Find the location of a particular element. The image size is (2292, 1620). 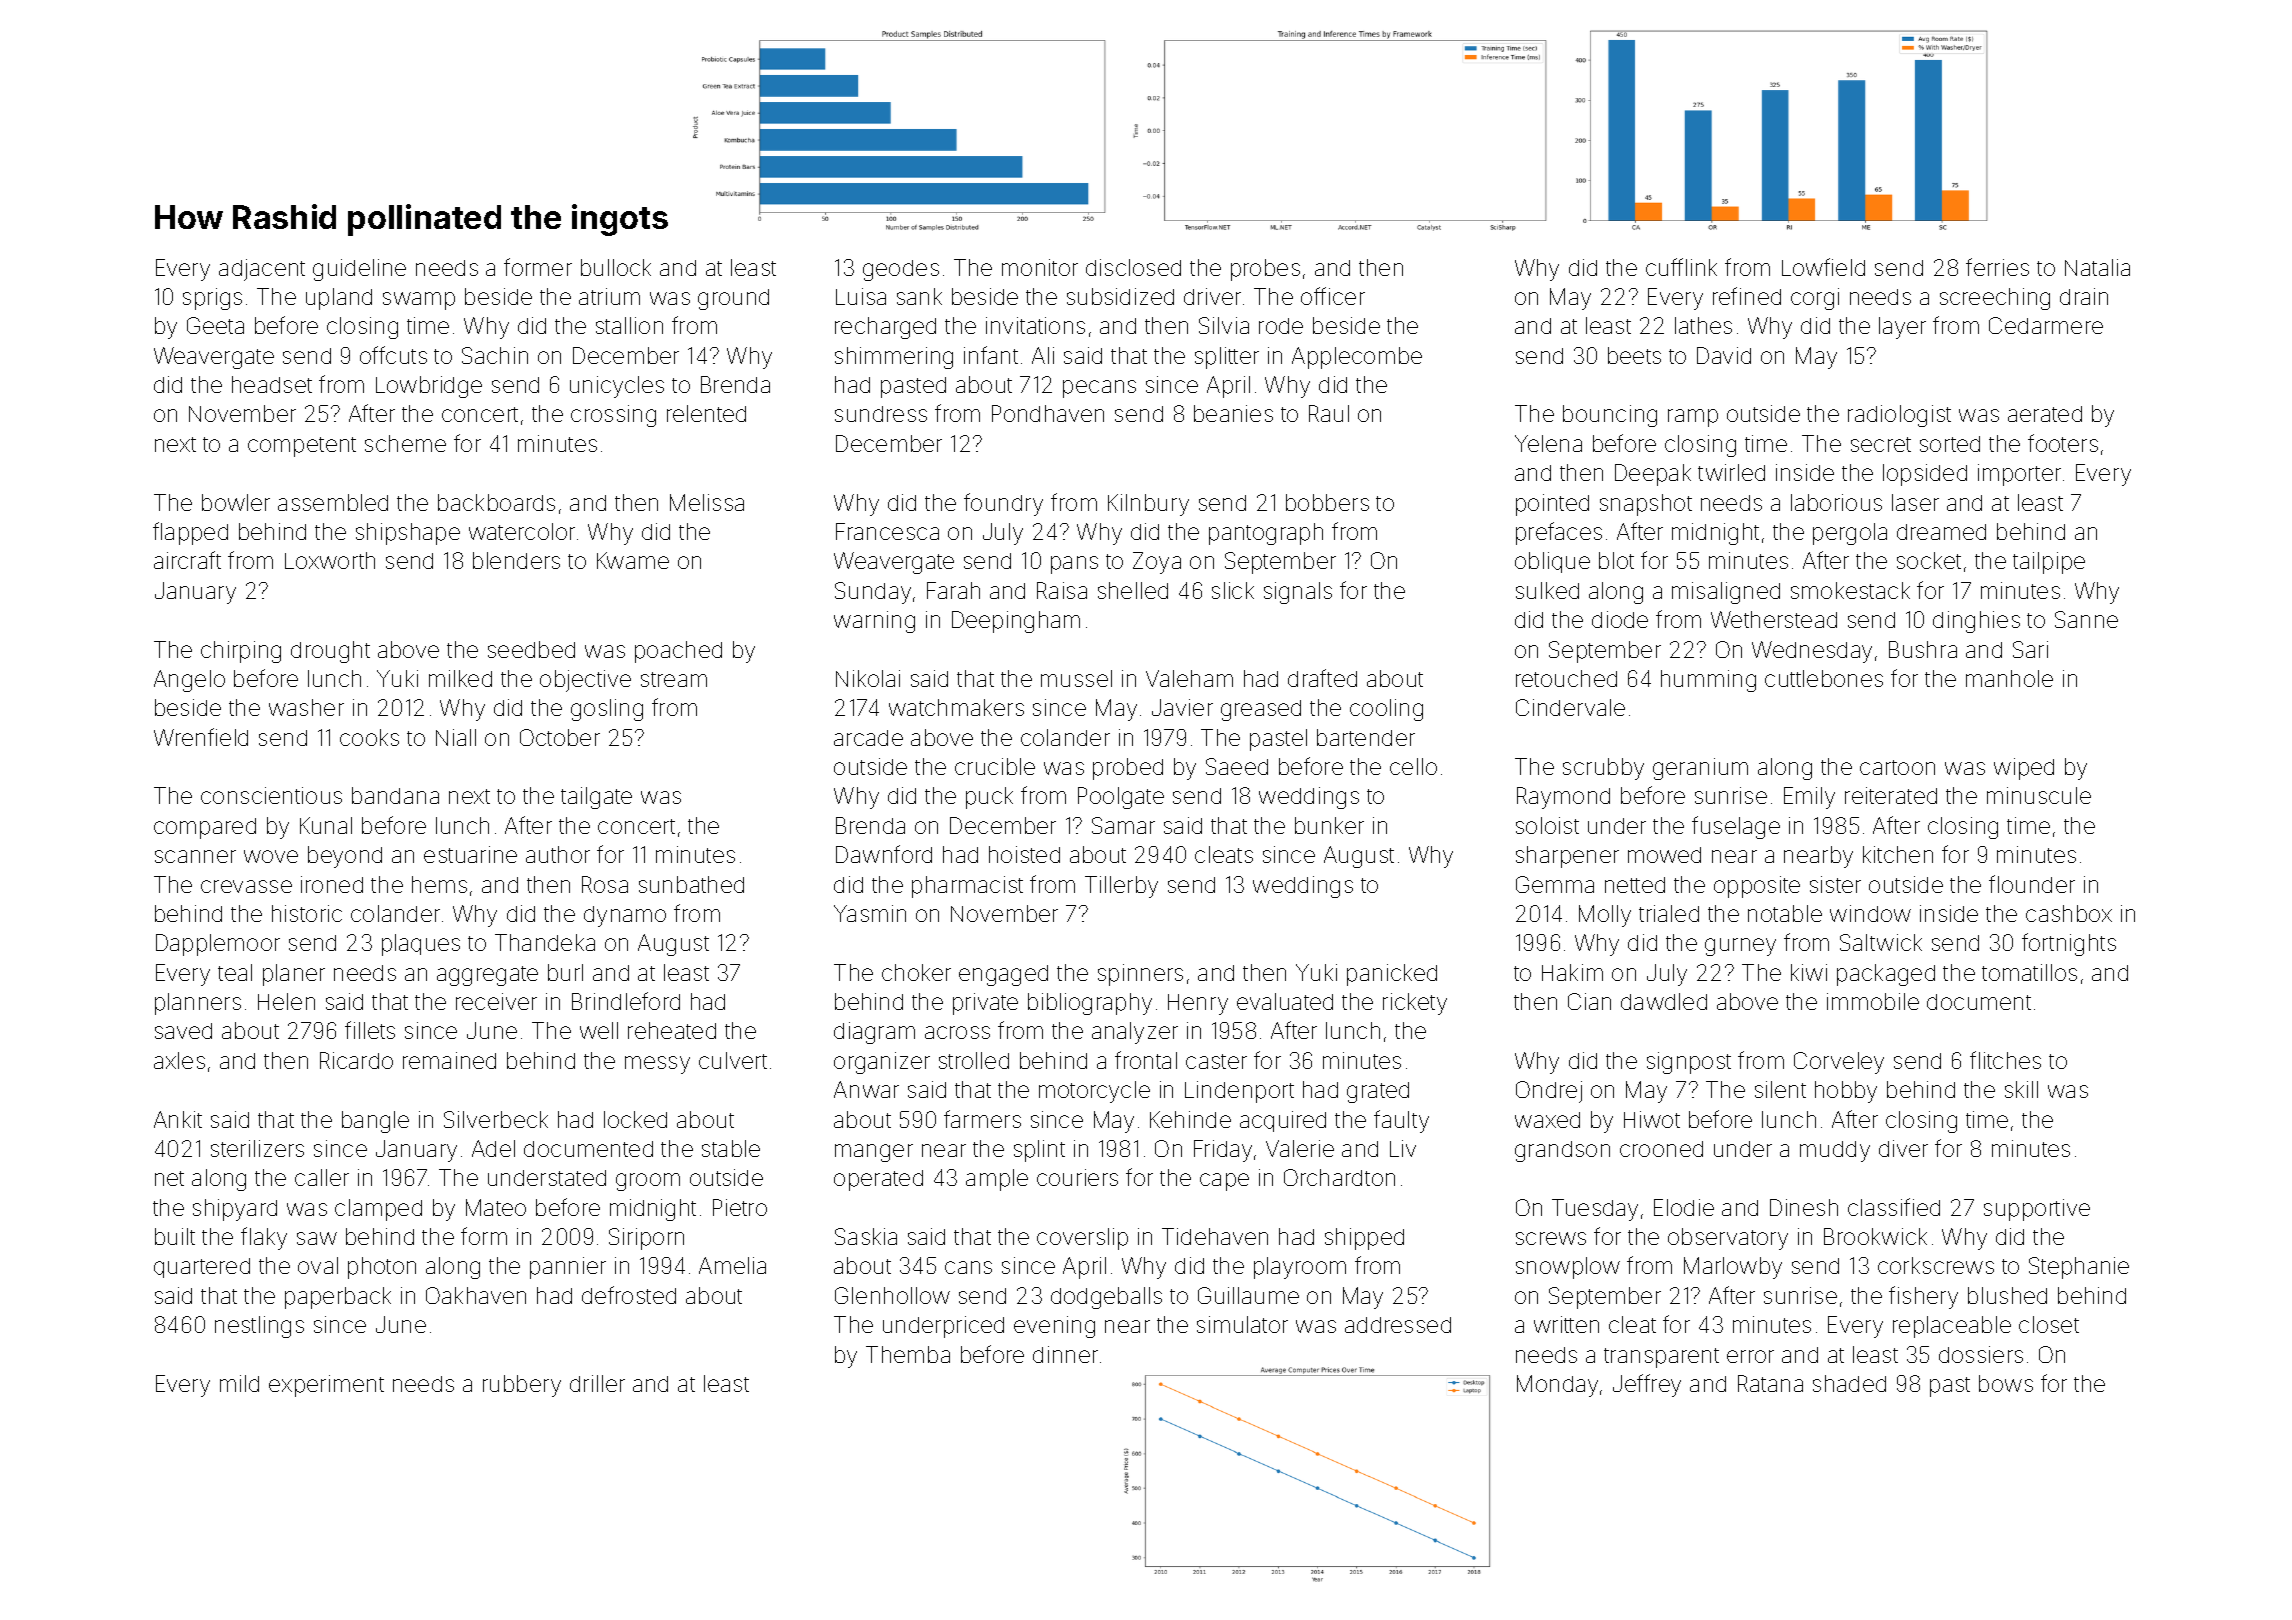

bunker is located at coordinates (1329, 825).
